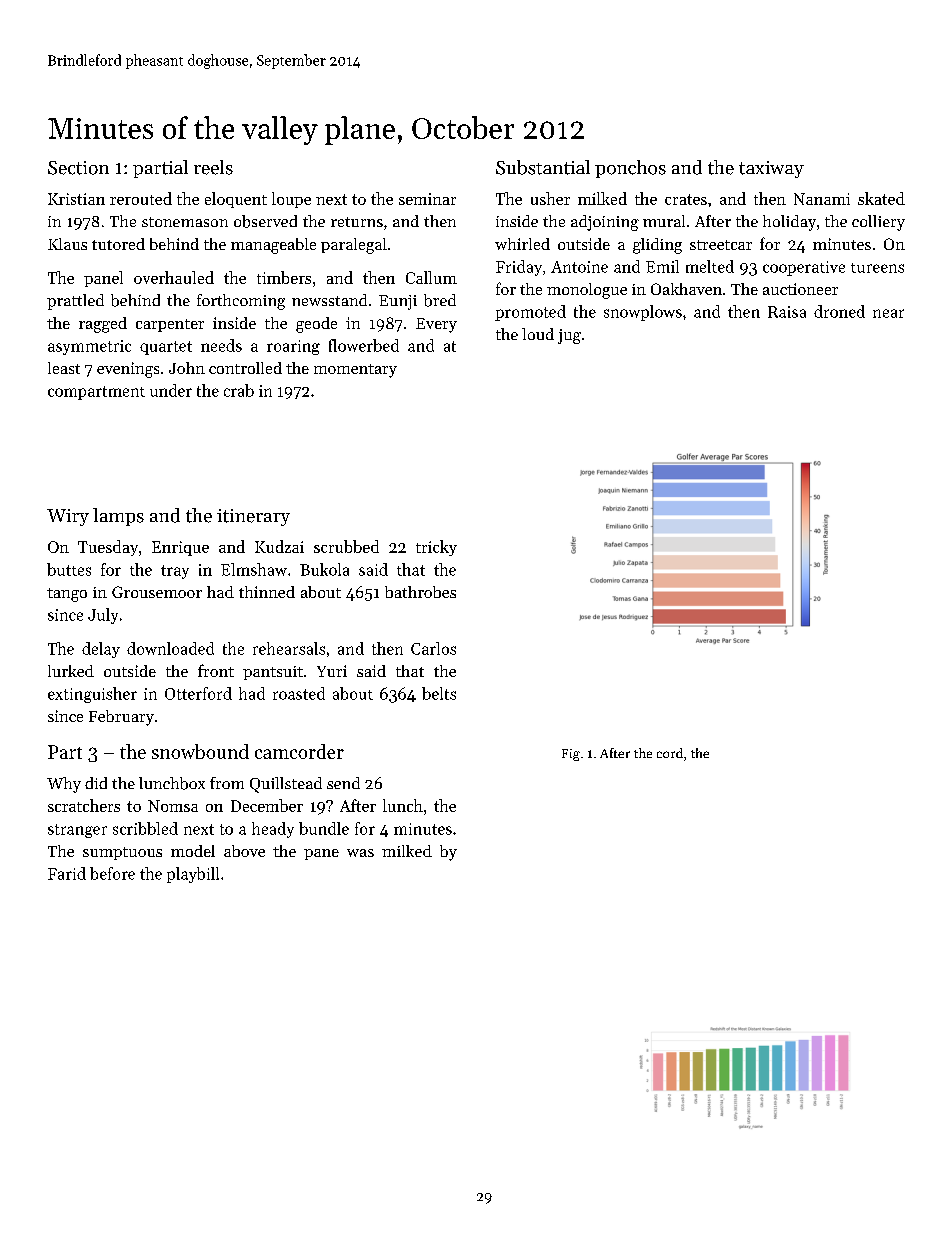 The image size is (952, 1233). What do you see at coordinates (118, 517) in the screenshot?
I see `lamps` at bounding box center [118, 517].
